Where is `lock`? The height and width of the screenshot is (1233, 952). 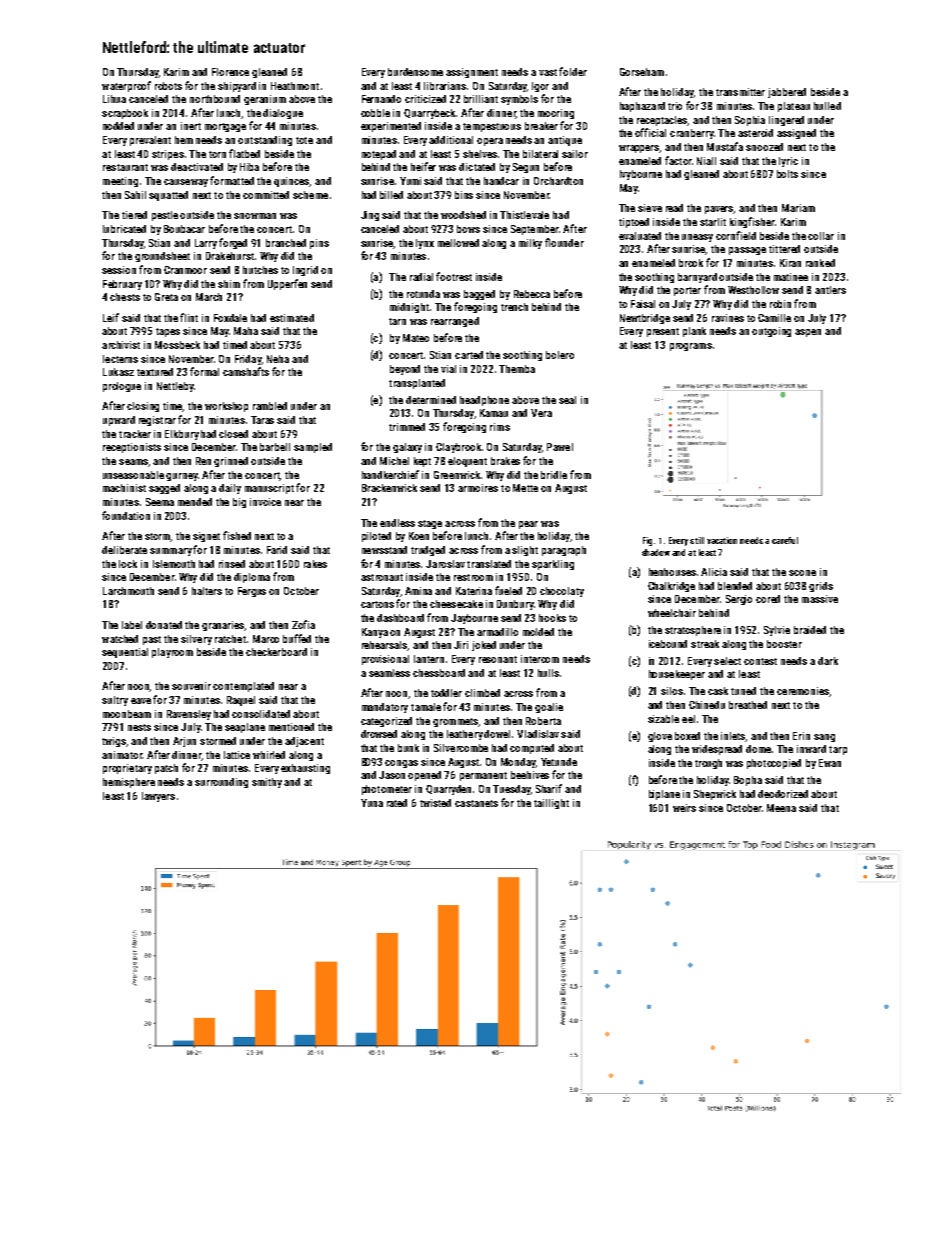 lock is located at coordinates (128, 564).
